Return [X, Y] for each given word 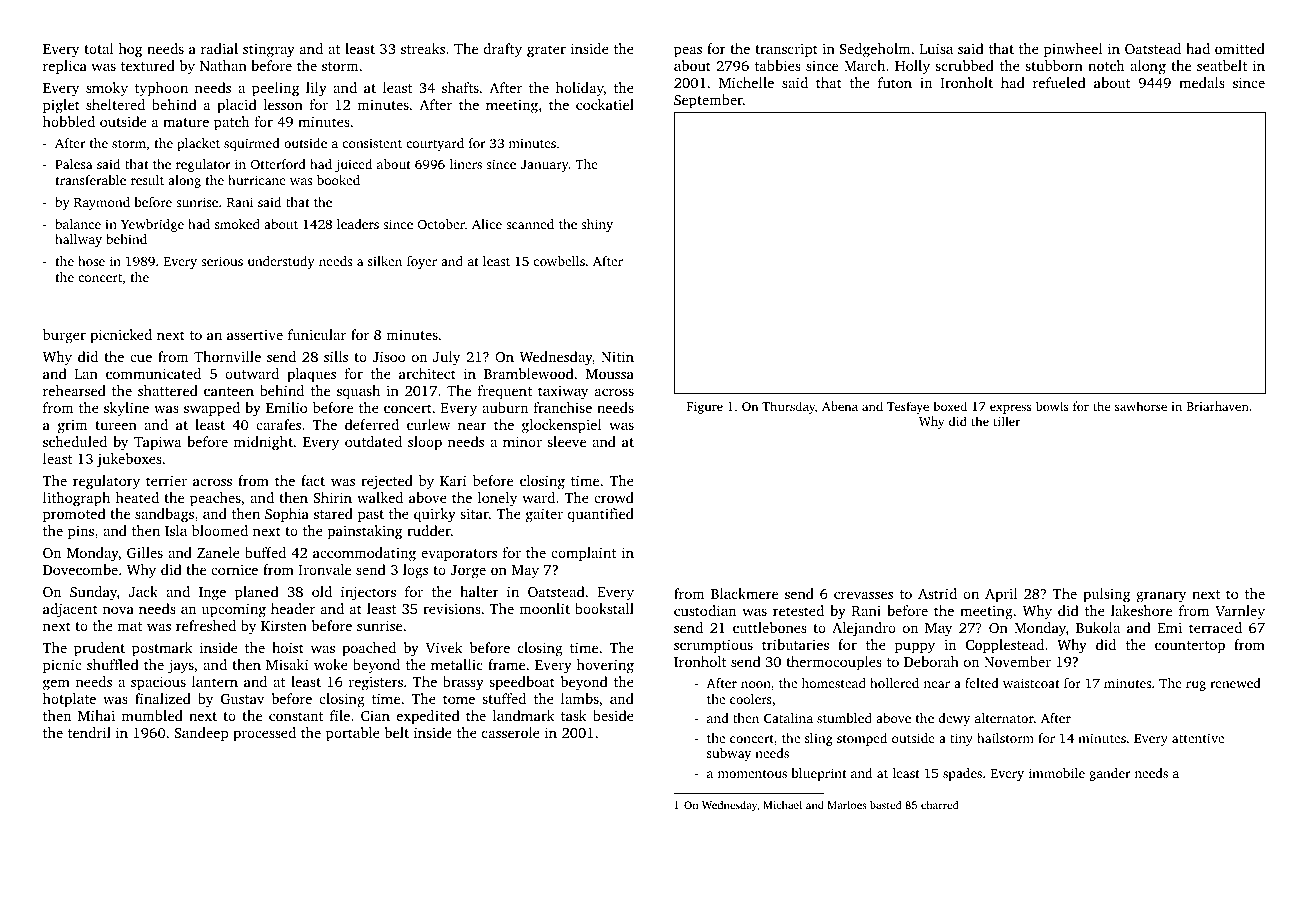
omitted [1240, 48]
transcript [786, 50]
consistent [372, 143]
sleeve [566, 441]
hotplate [69, 700]
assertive [255, 334]
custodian [705, 610]
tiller [1006, 421]
